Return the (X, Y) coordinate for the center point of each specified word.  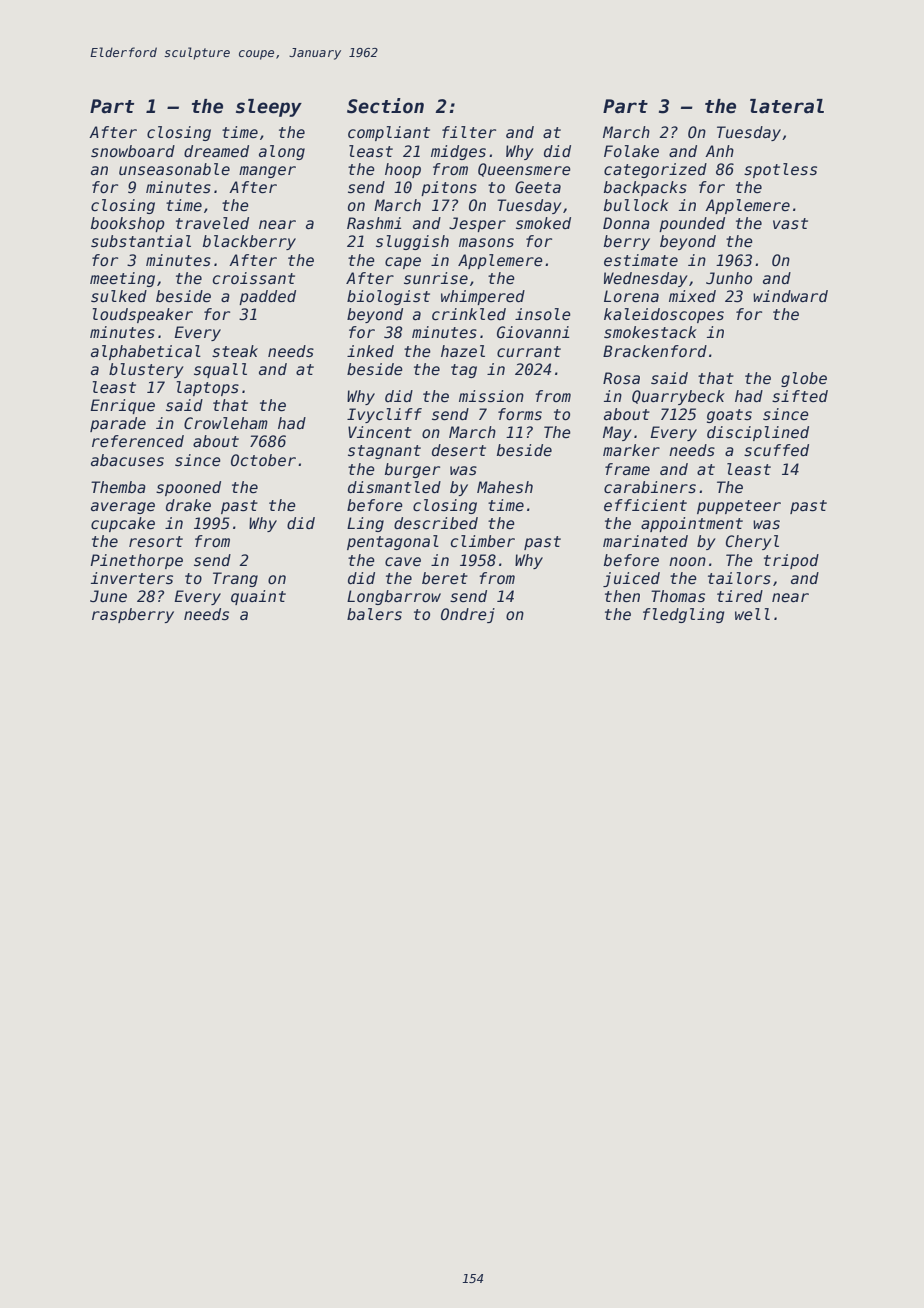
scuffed (776, 450)
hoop (403, 170)
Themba (118, 487)
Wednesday (646, 279)
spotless (780, 170)
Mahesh (505, 487)
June (108, 596)
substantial (141, 241)
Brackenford (655, 351)
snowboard (133, 151)
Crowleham (226, 423)
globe (804, 379)
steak (235, 351)
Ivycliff (384, 415)
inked (370, 351)
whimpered (483, 297)
